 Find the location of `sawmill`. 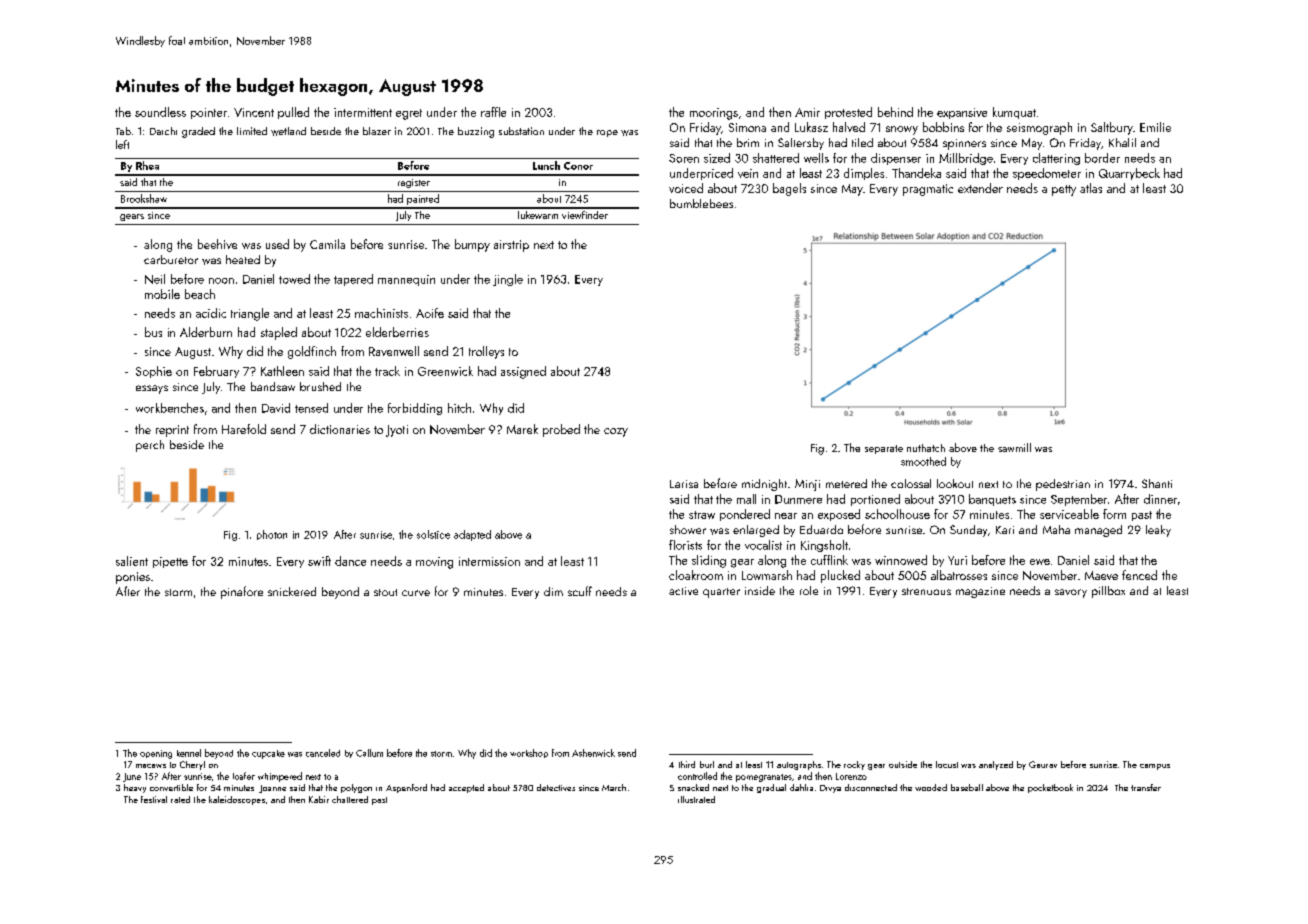

sawmill is located at coordinates (1014, 447).
